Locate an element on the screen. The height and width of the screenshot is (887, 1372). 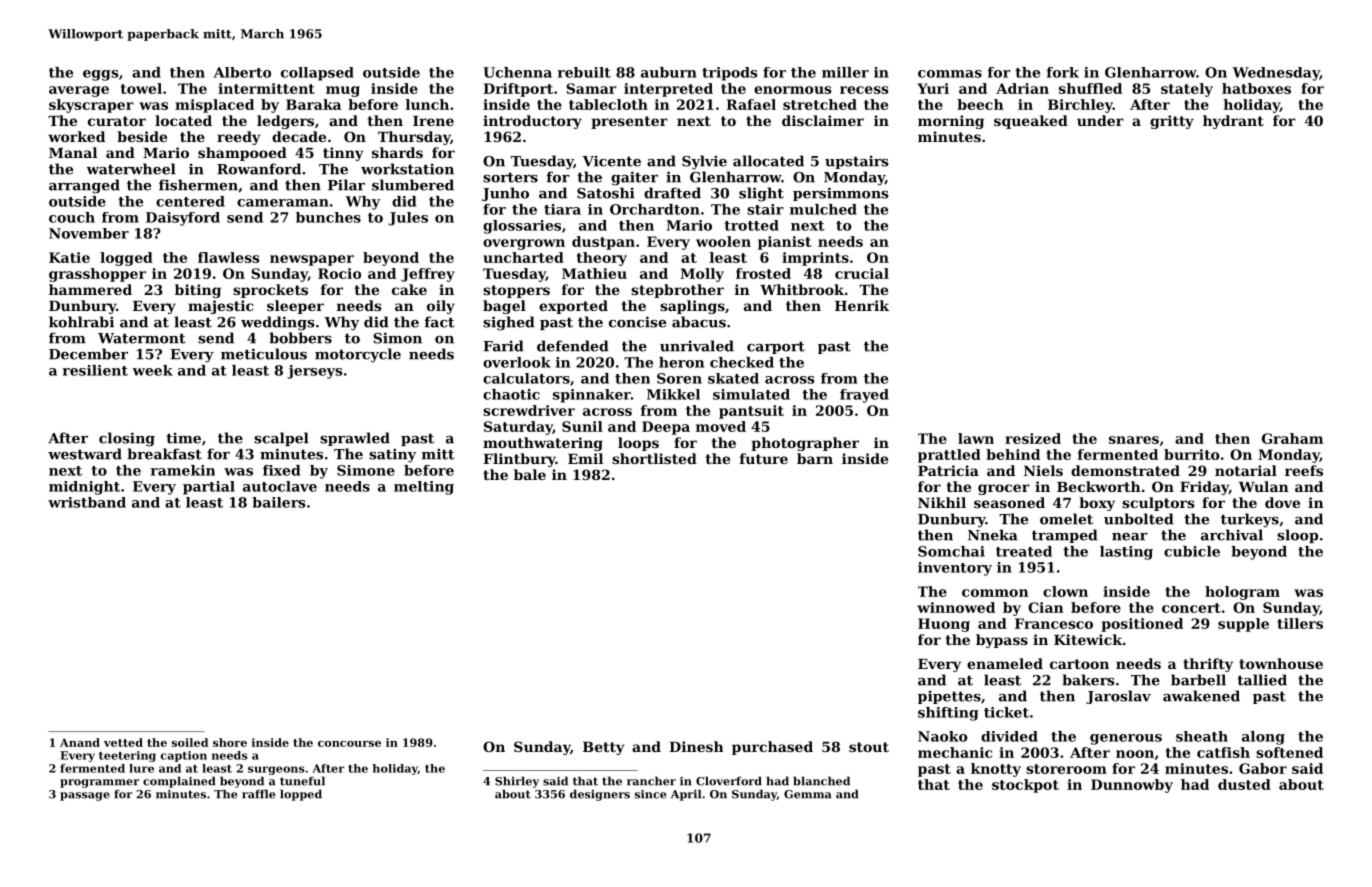
misplaced is located at coordinates (214, 106).
